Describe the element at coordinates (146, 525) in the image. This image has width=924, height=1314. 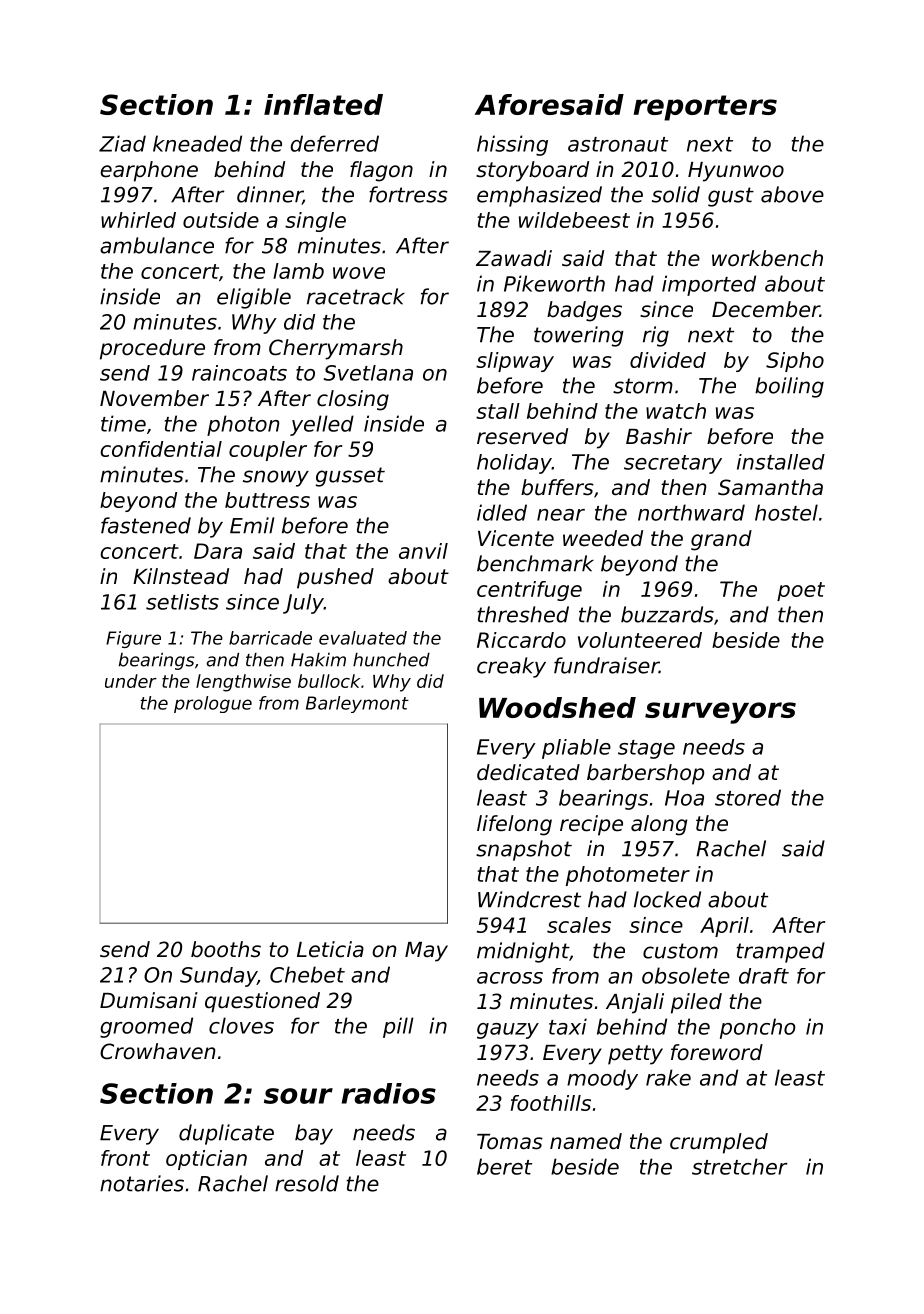
I see `fastened` at that location.
